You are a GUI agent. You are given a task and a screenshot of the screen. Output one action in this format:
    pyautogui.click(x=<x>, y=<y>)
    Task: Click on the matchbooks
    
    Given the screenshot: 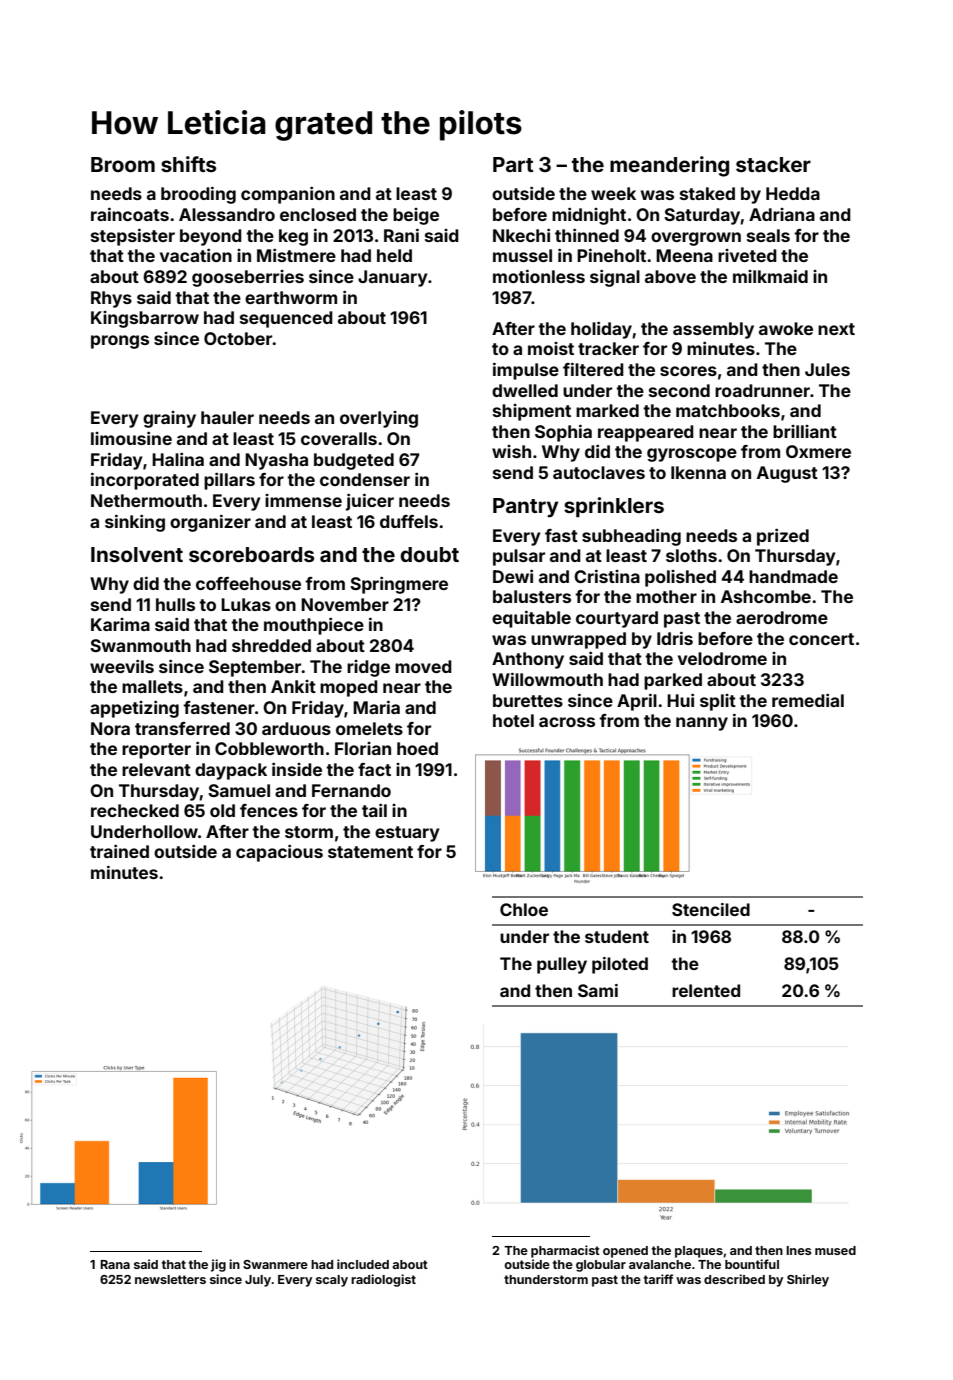 What is the action you would take?
    pyautogui.click(x=728, y=410)
